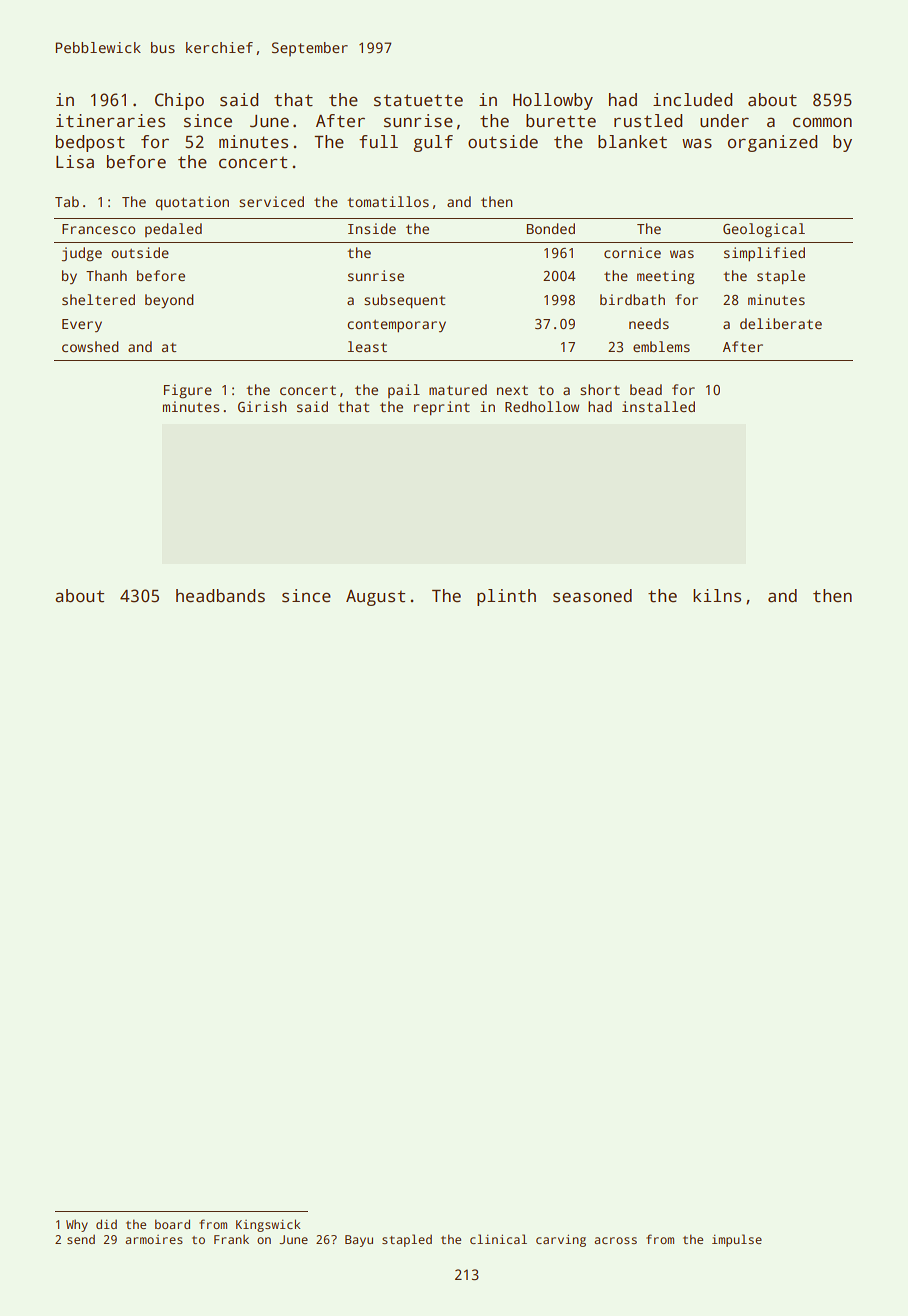 This page has width=908, height=1316. What do you see at coordinates (179, 101) in the page?
I see `Chipo` at bounding box center [179, 101].
